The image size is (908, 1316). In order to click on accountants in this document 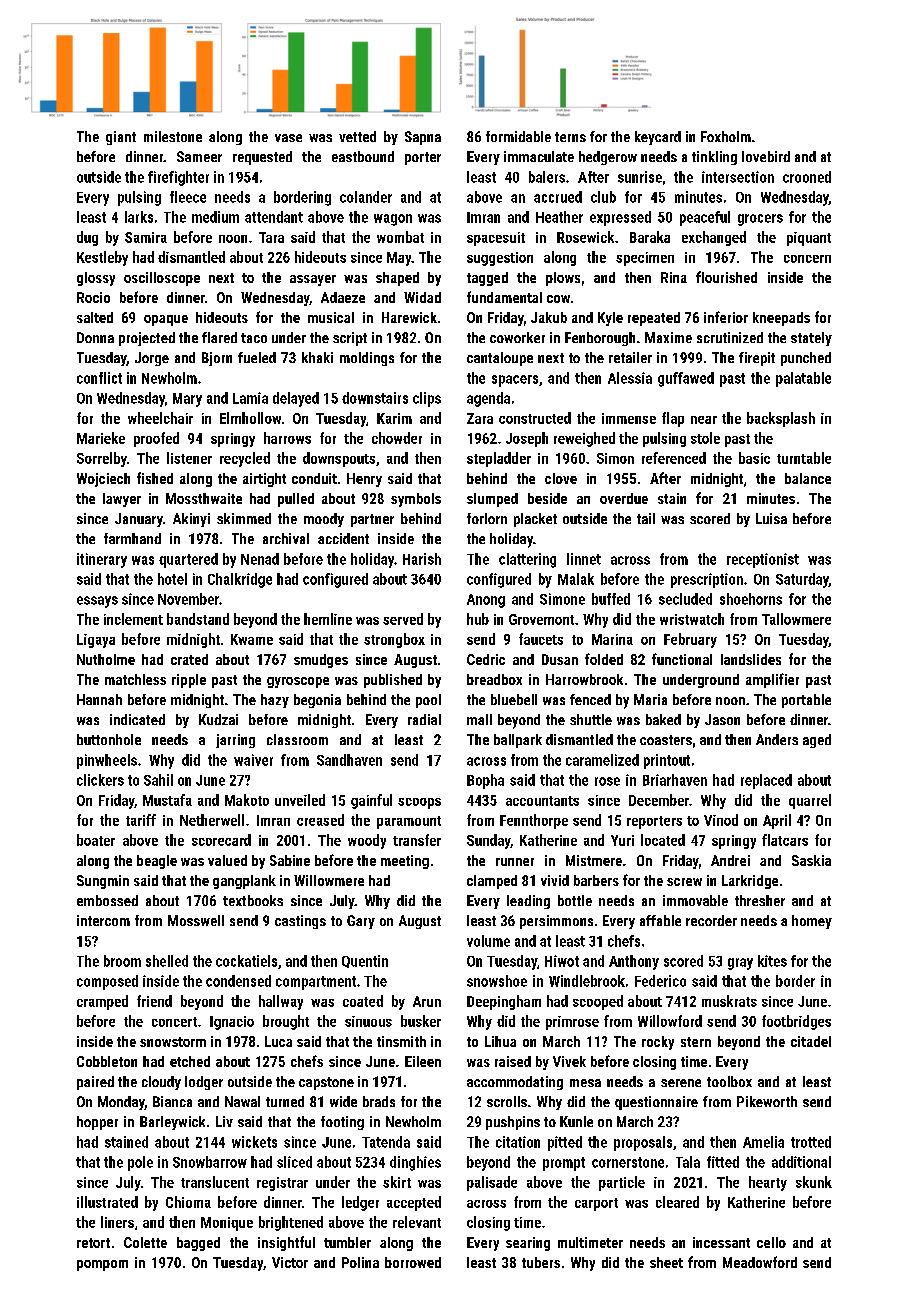, I will do `click(542, 801)`.
